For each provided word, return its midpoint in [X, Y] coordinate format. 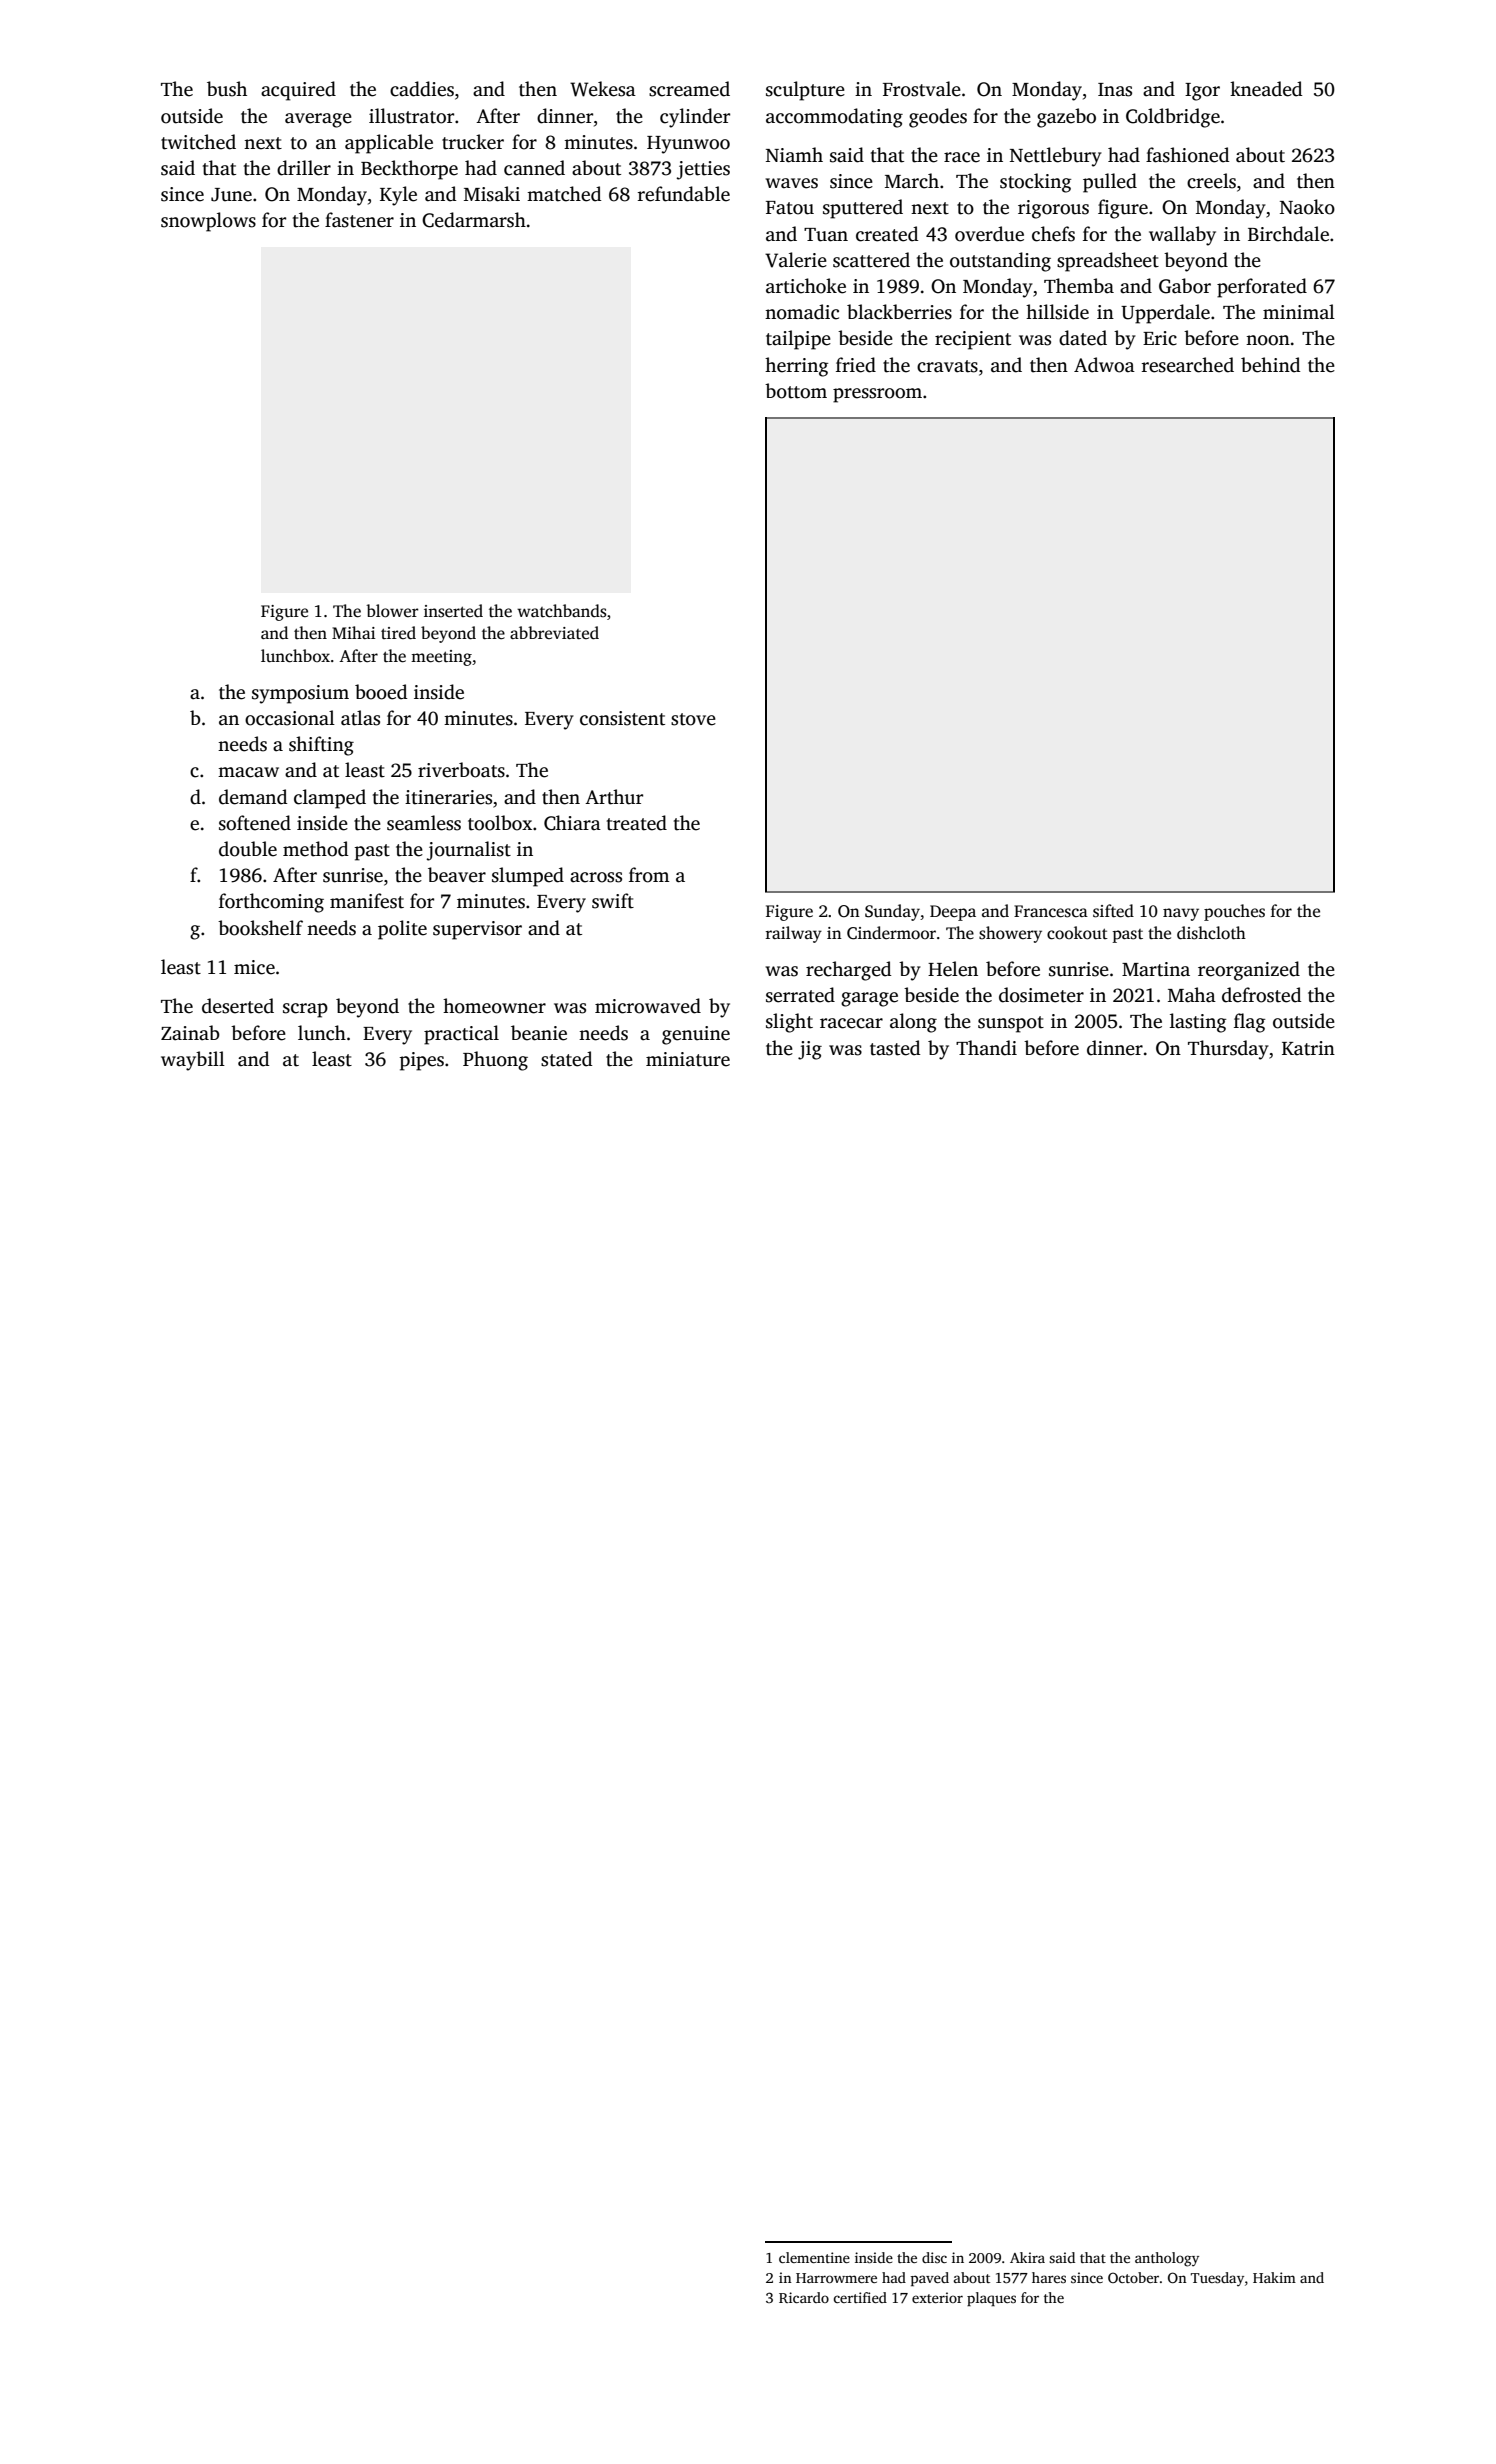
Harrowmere [836, 2278]
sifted [1113, 911]
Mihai [353, 632]
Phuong [495, 1061]
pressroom [877, 395]
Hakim [1274, 2277]
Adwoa [1104, 365]
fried [856, 365]
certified [860, 2297]
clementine [814, 2257]
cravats [947, 366]
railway [794, 934]
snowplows [208, 222]
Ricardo [804, 2297]
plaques [991, 2299]
